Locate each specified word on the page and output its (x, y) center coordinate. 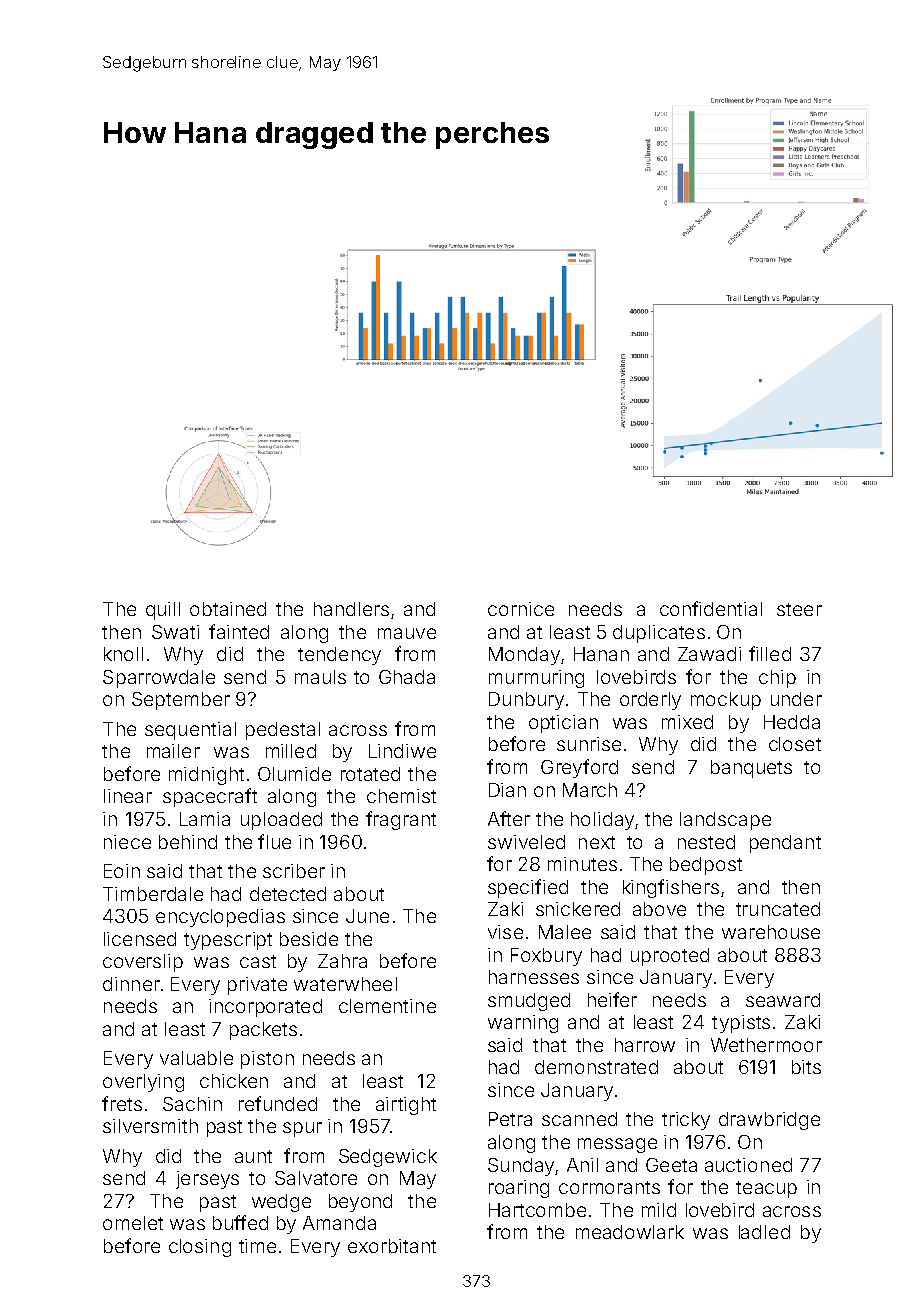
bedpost (706, 866)
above (659, 909)
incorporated (265, 1008)
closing (200, 1248)
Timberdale (153, 894)
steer (799, 609)
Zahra (342, 961)
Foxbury (546, 957)
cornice (521, 609)
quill (163, 611)
